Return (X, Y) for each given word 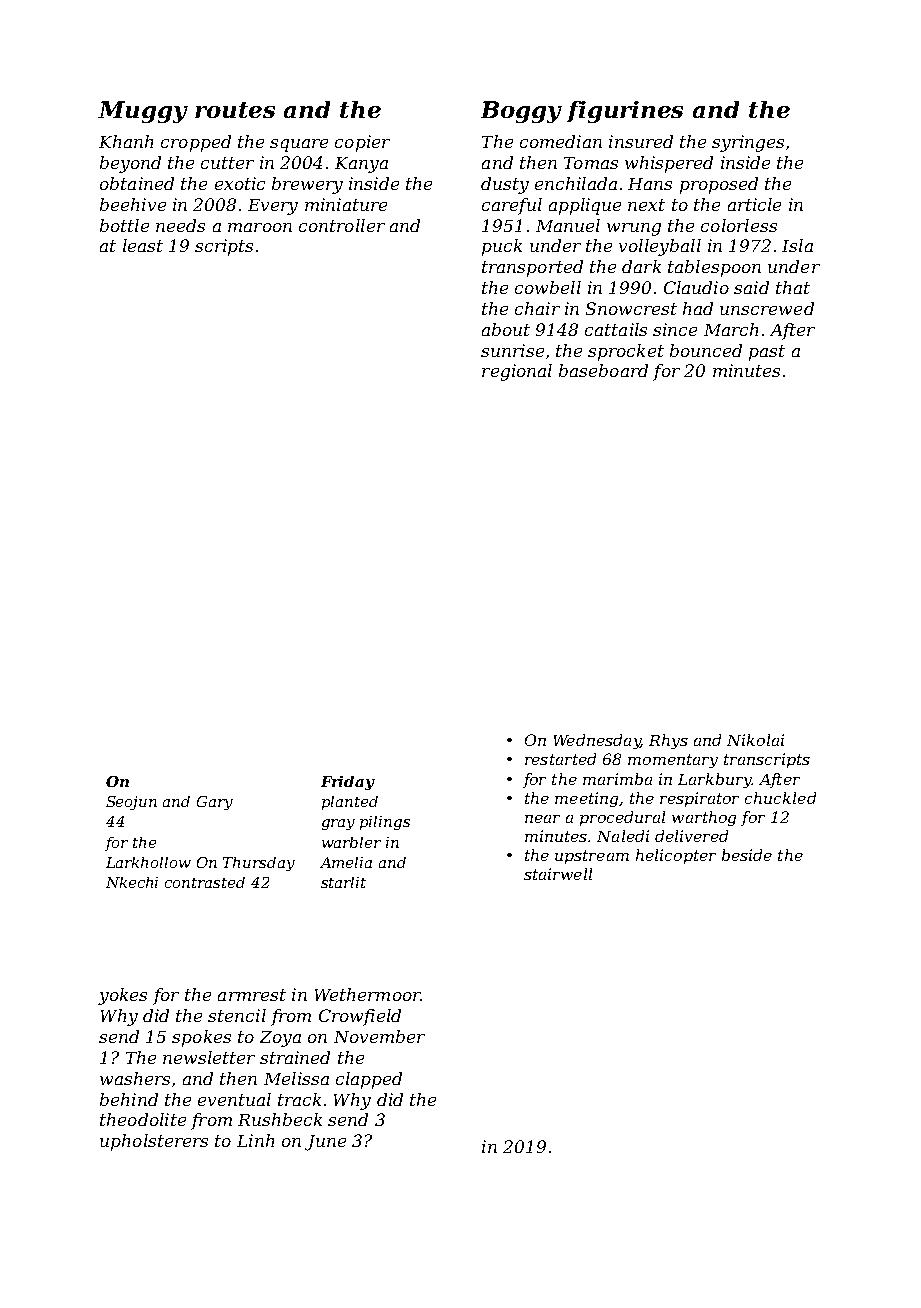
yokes (122, 996)
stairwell (558, 874)
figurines (625, 112)
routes (235, 110)
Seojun (131, 803)
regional (517, 372)
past (767, 353)
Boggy (521, 112)
